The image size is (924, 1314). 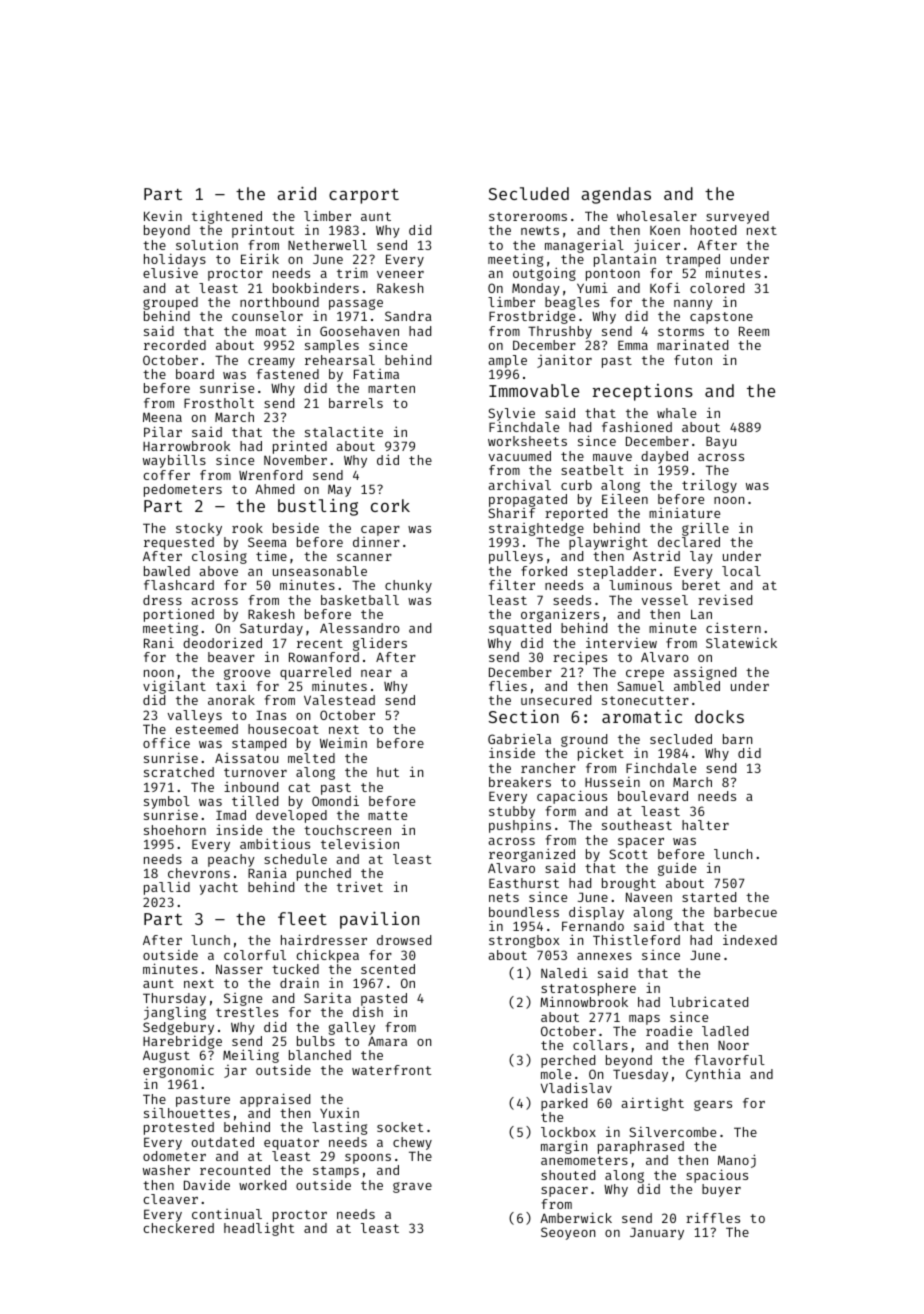 What do you see at coordinates (390, 505) in the screenshot?
I see `cork` at bounding box center [390, 505].
